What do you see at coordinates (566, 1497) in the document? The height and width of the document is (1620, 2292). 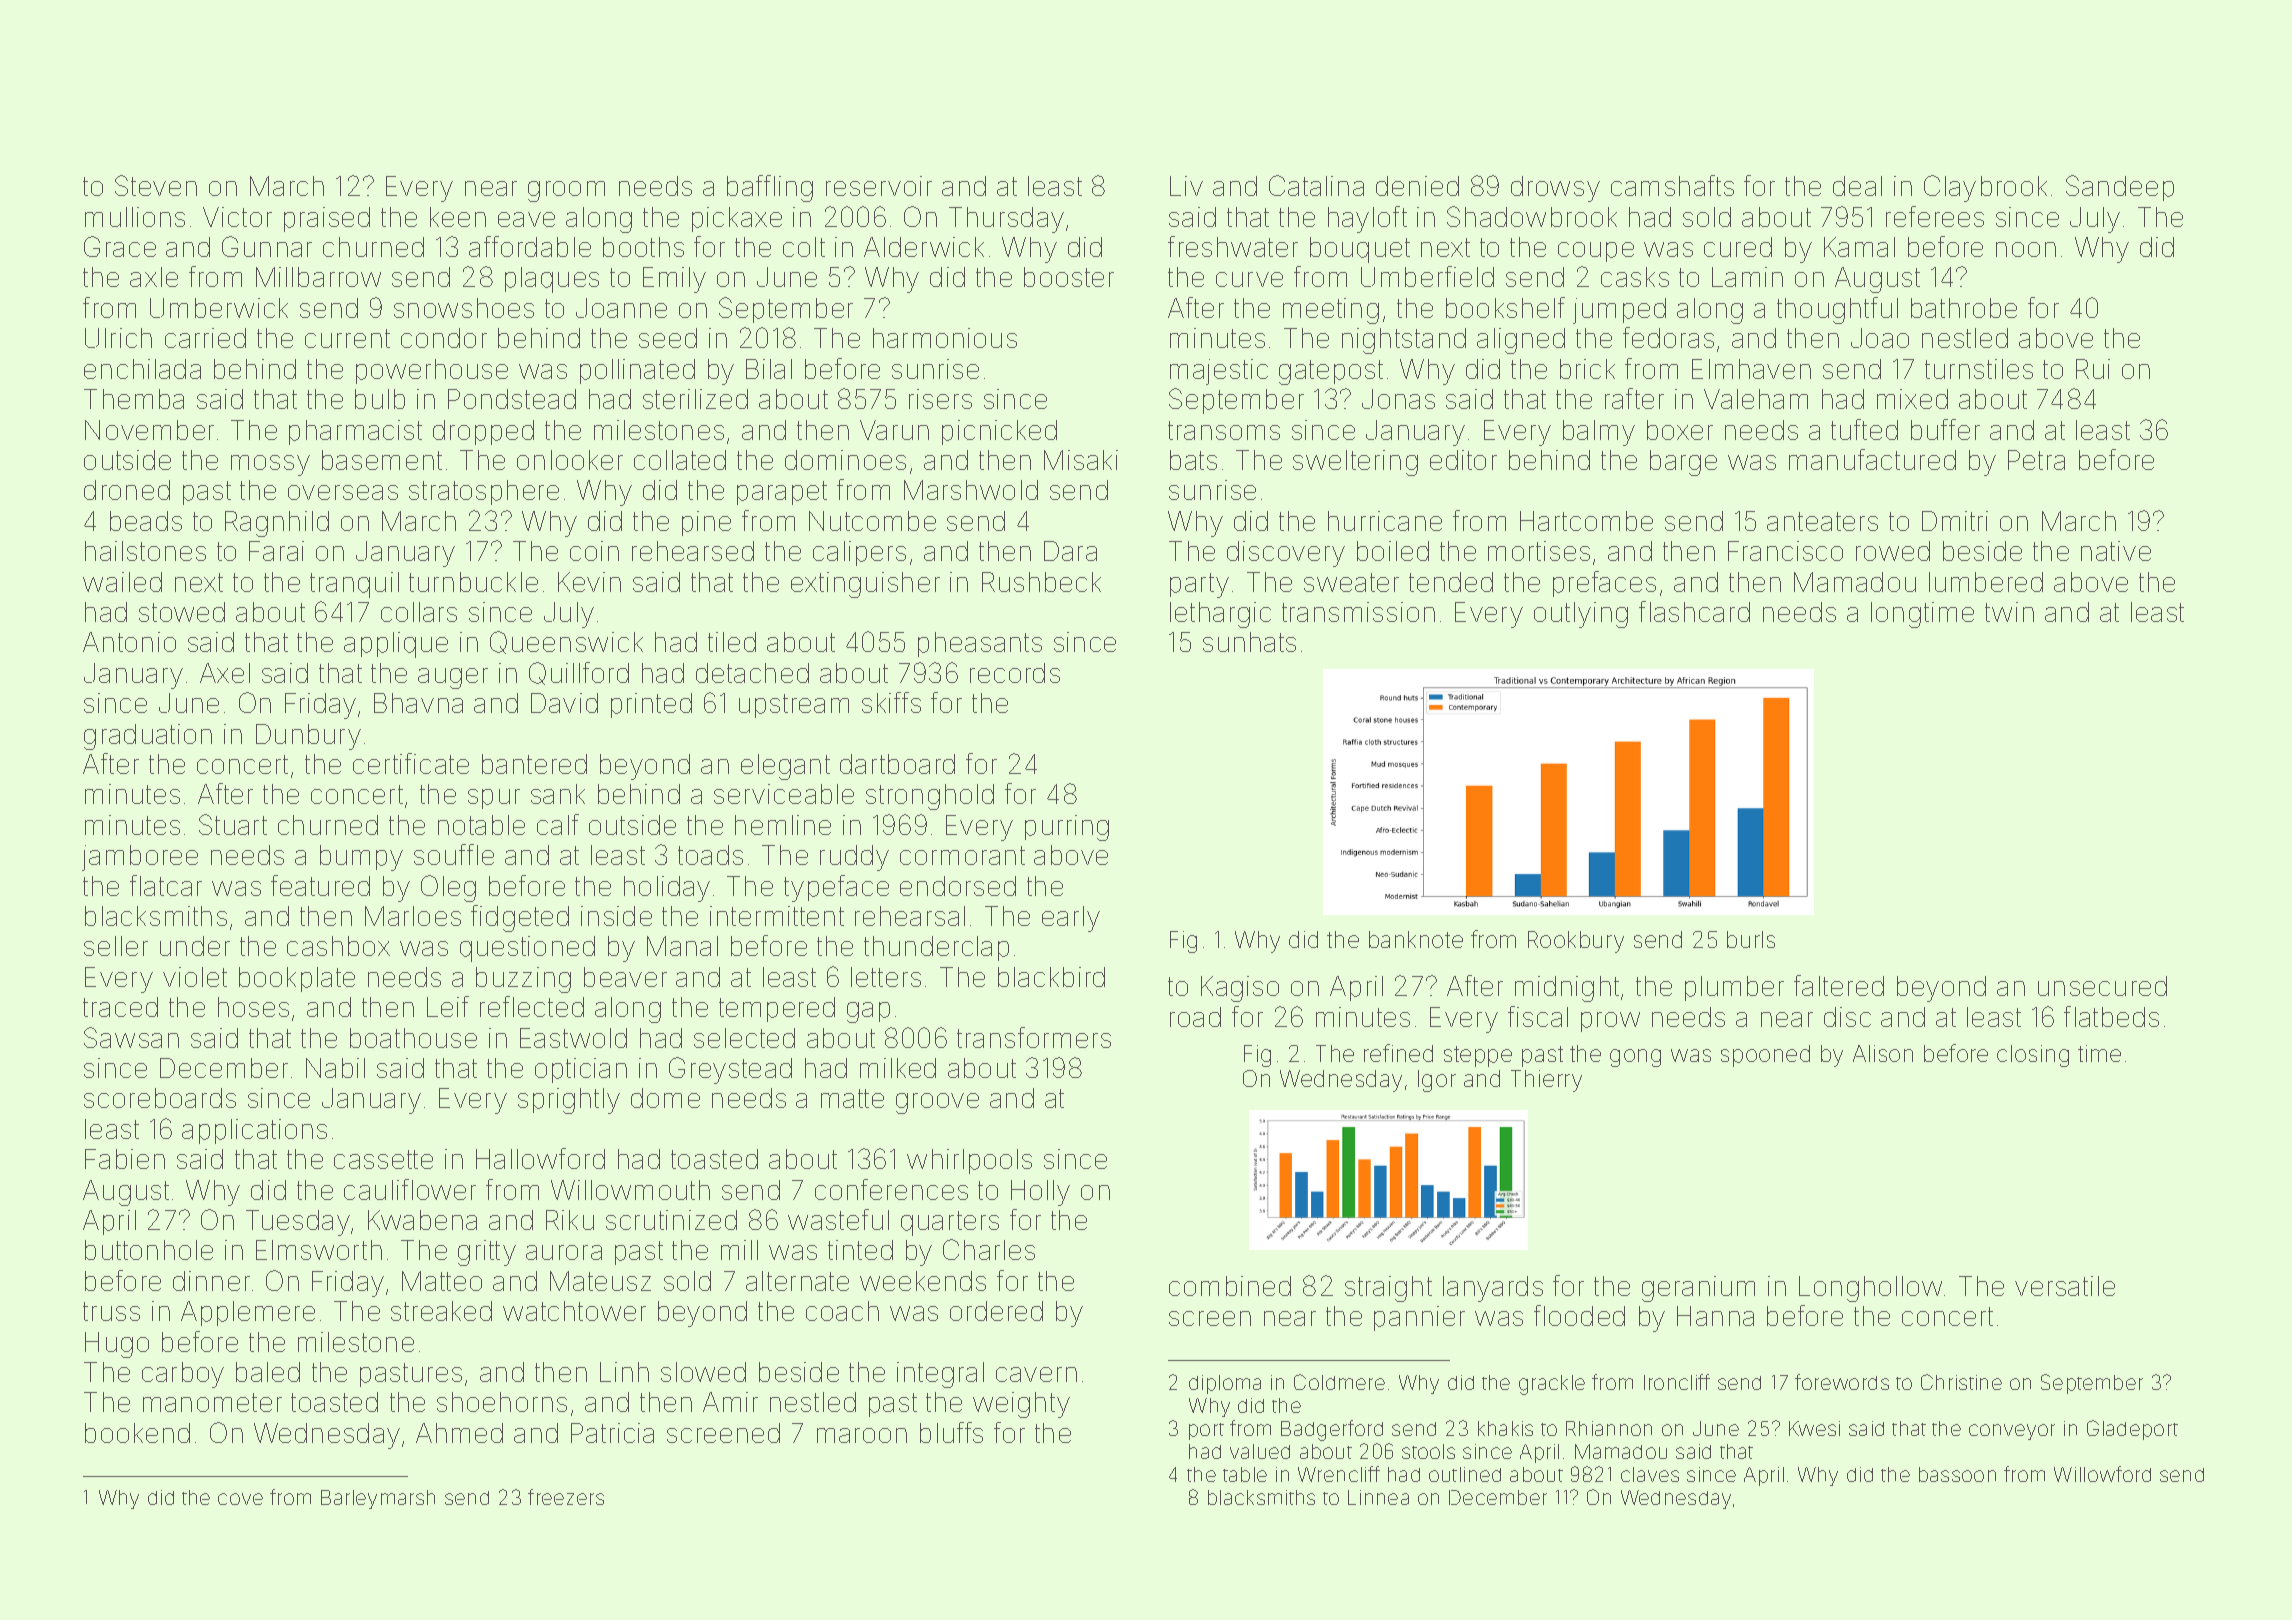 I see `freezers` at bounding box center [566, 1497].
